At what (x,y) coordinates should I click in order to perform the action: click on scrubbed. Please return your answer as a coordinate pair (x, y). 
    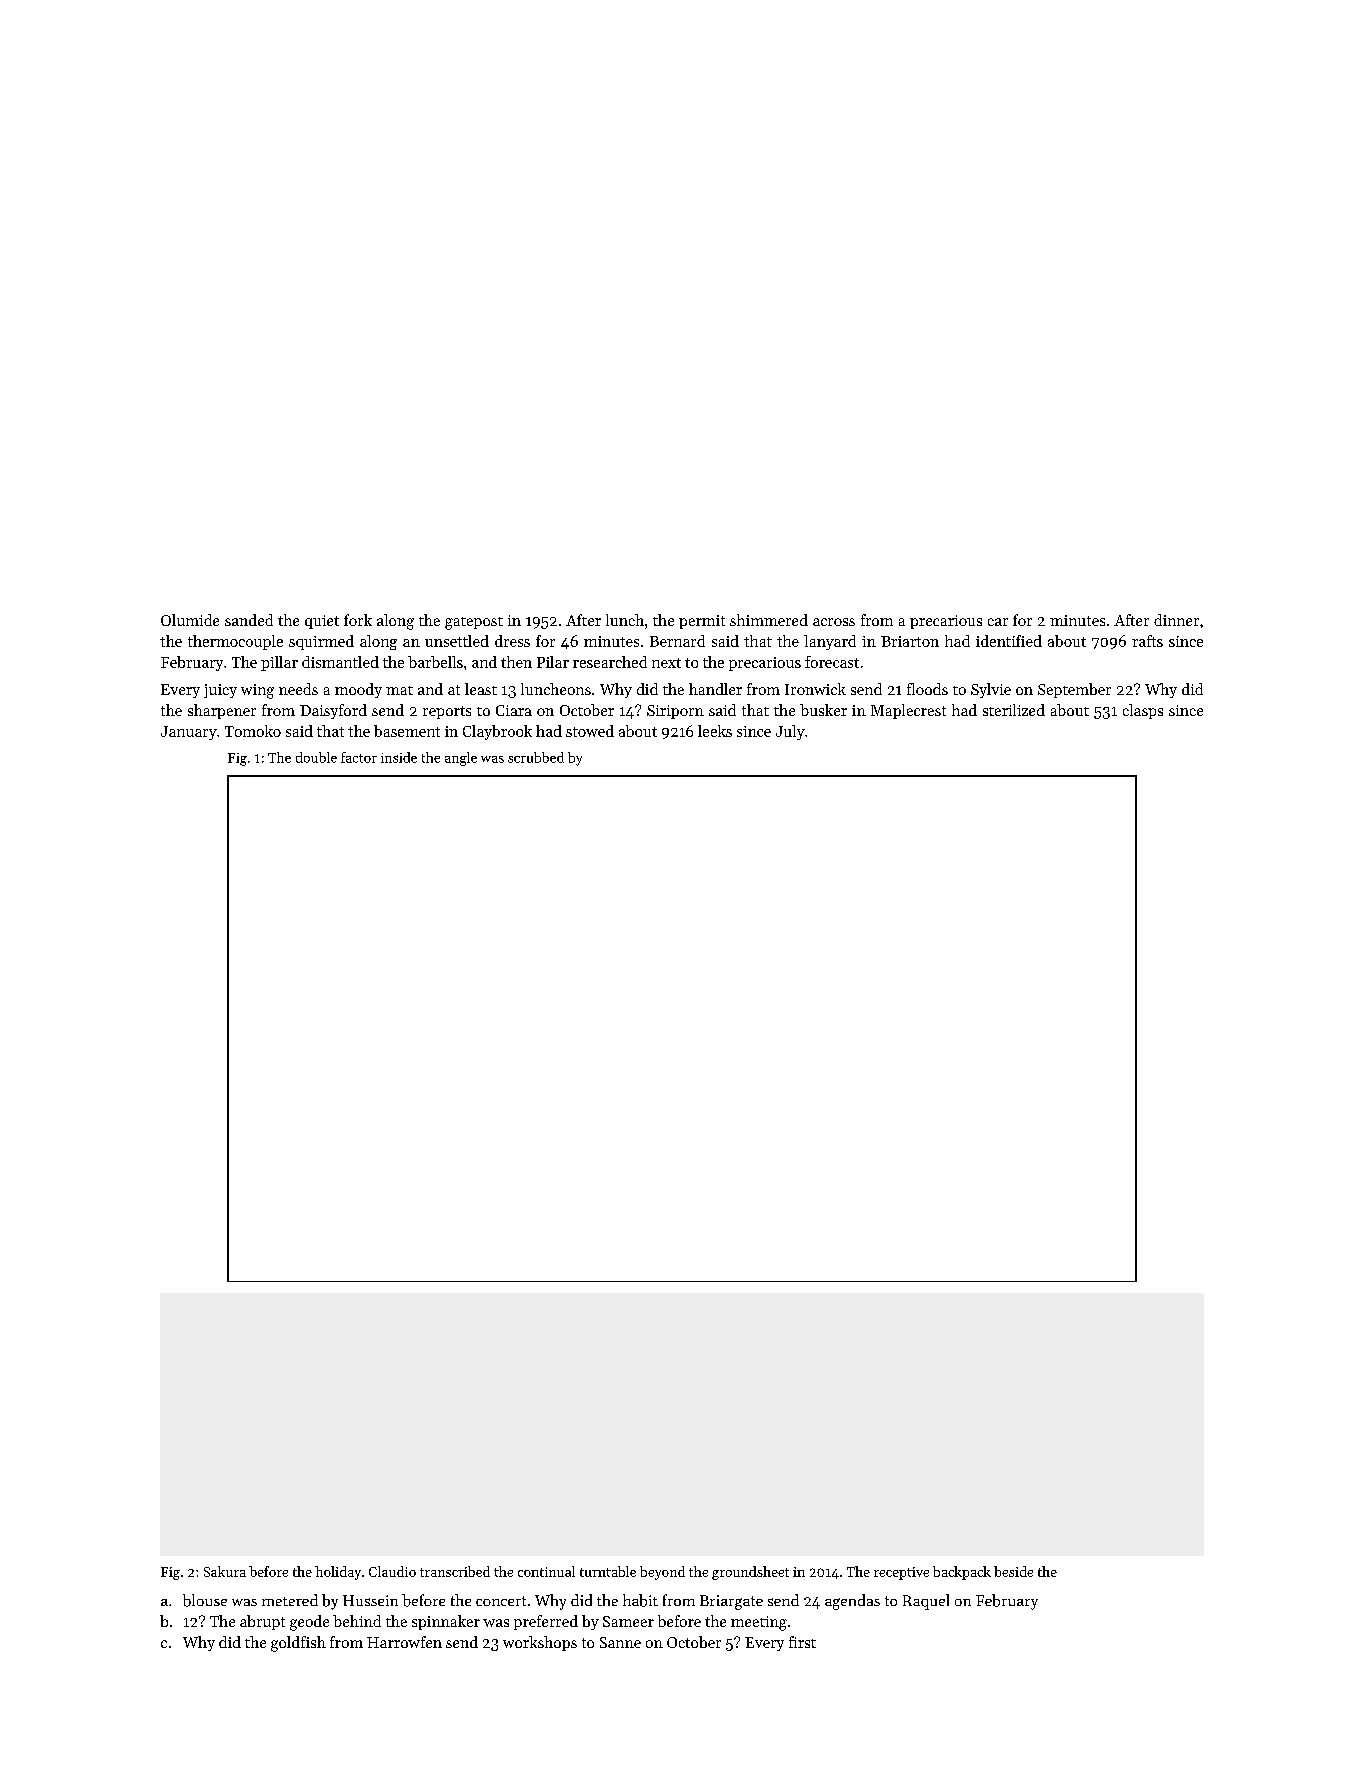
    Looking at the image, I should click on (536, 757).
